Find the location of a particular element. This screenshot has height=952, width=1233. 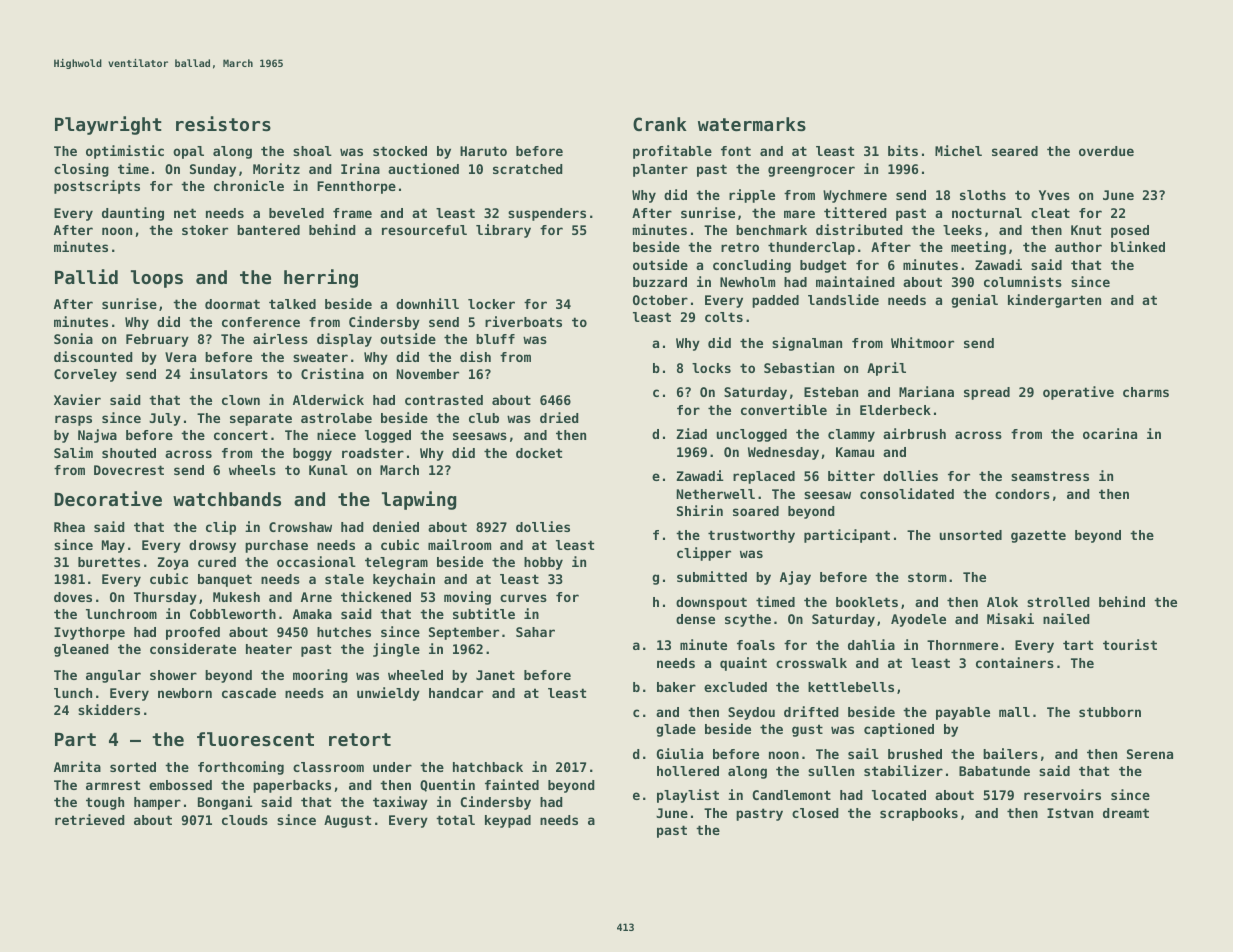

Shirin is located at coordinates (700, 510).
